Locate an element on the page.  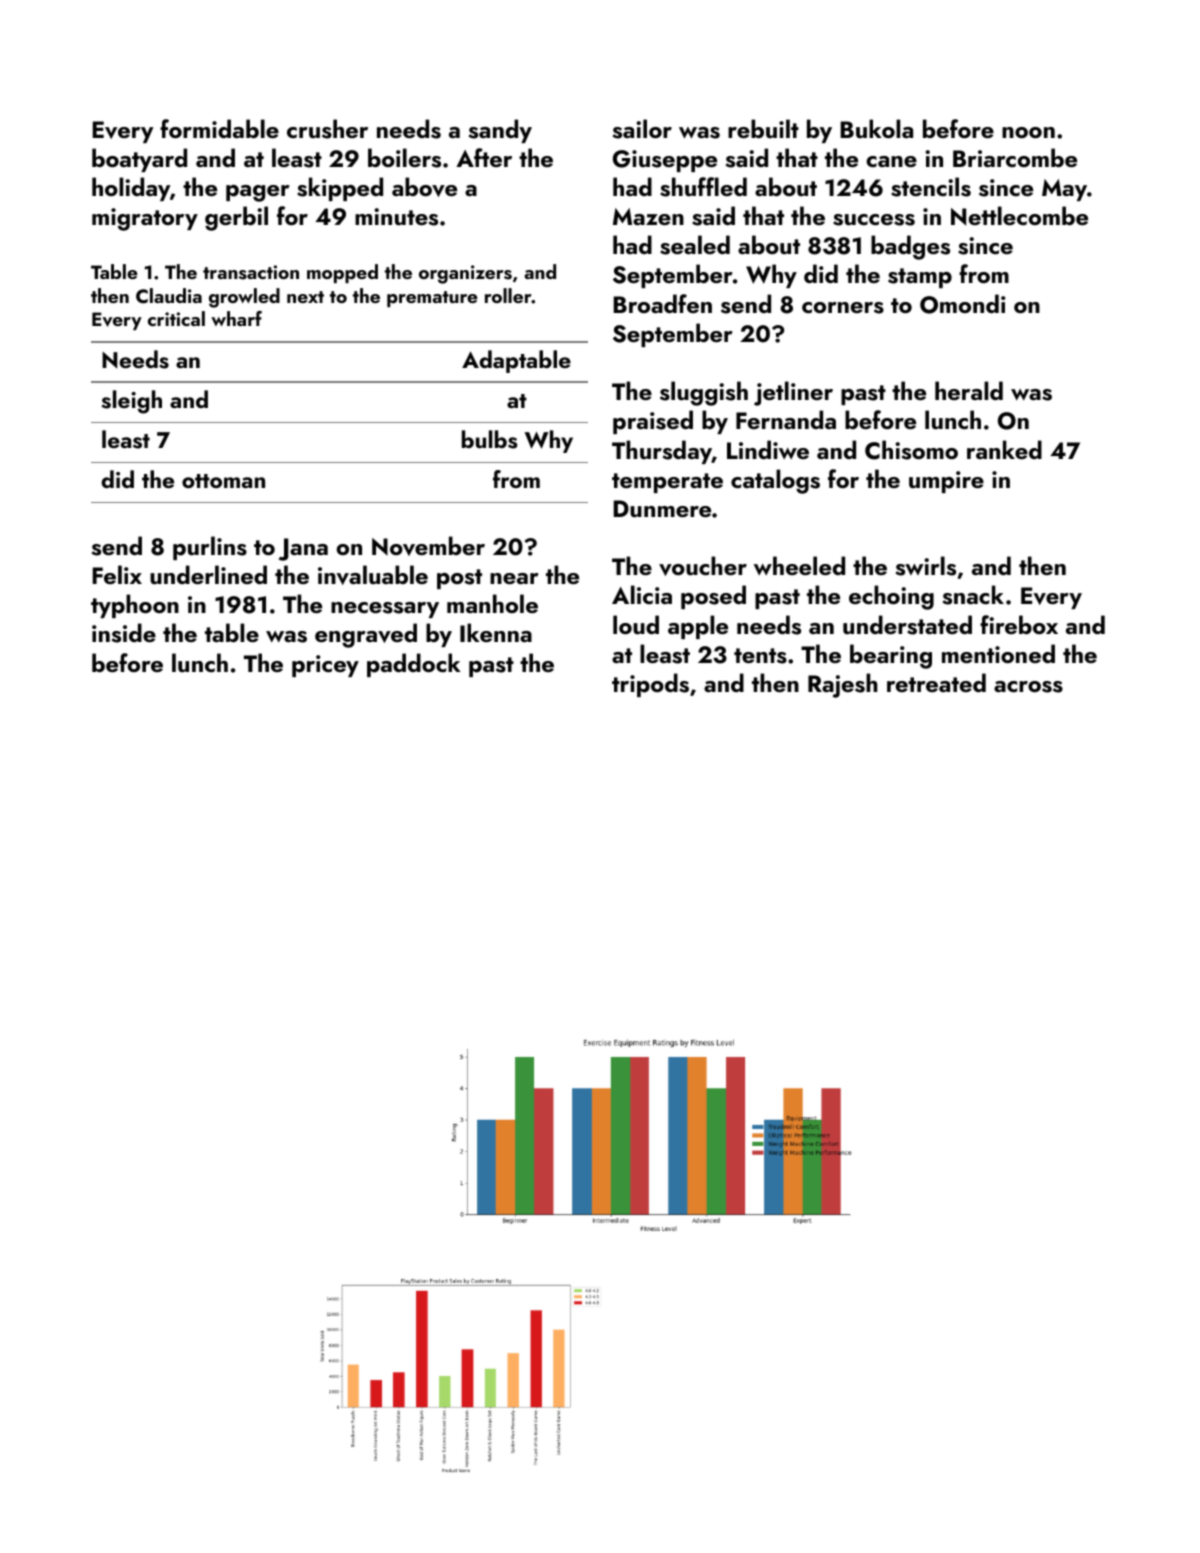
roller is located at coordinates (508, 295).
